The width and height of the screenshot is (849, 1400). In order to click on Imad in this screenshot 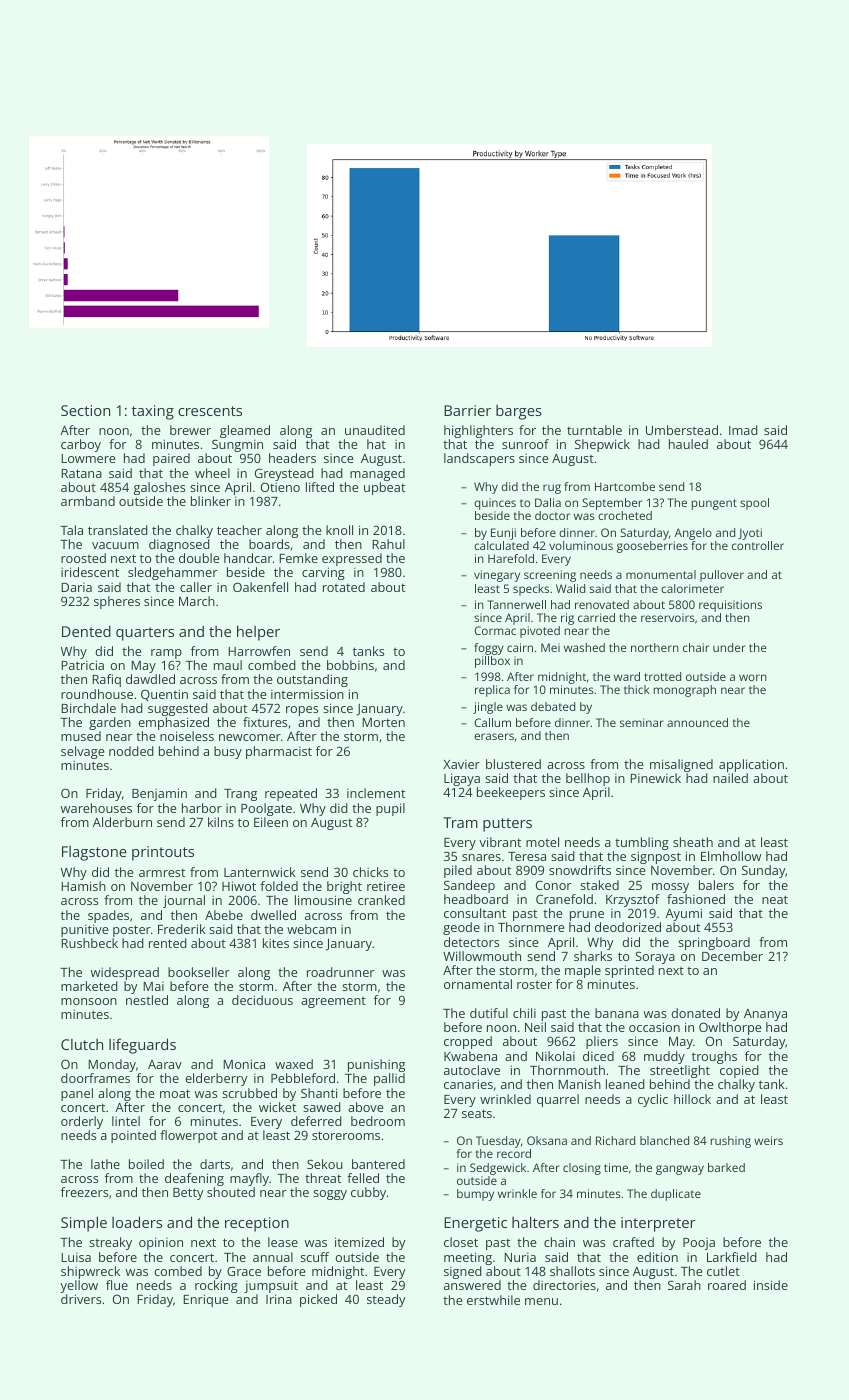, I will do `click(743, 430)`.
